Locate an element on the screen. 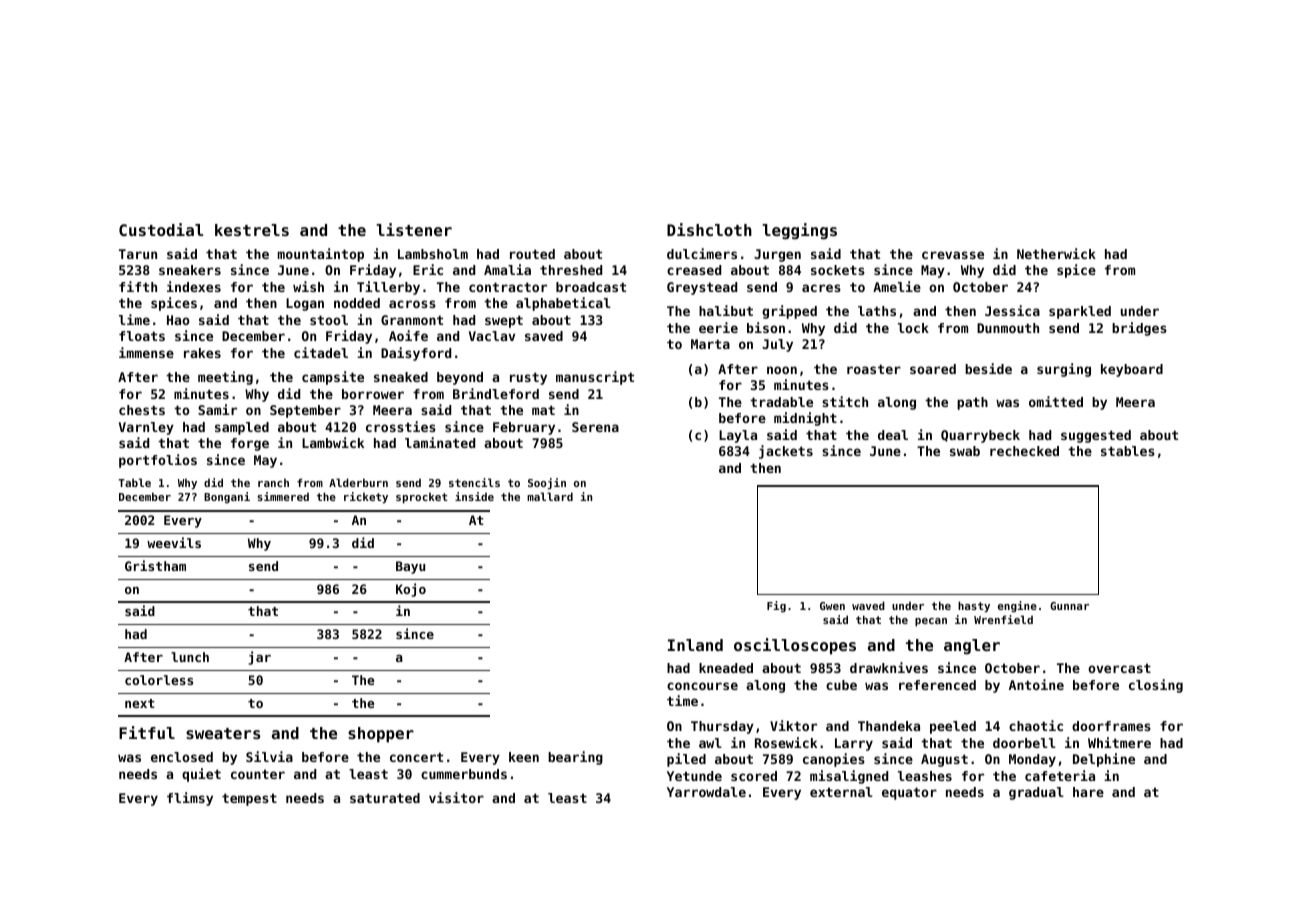 This screenshot has height=924, width=1308. Gristham is located at coordinates (155, 565).
